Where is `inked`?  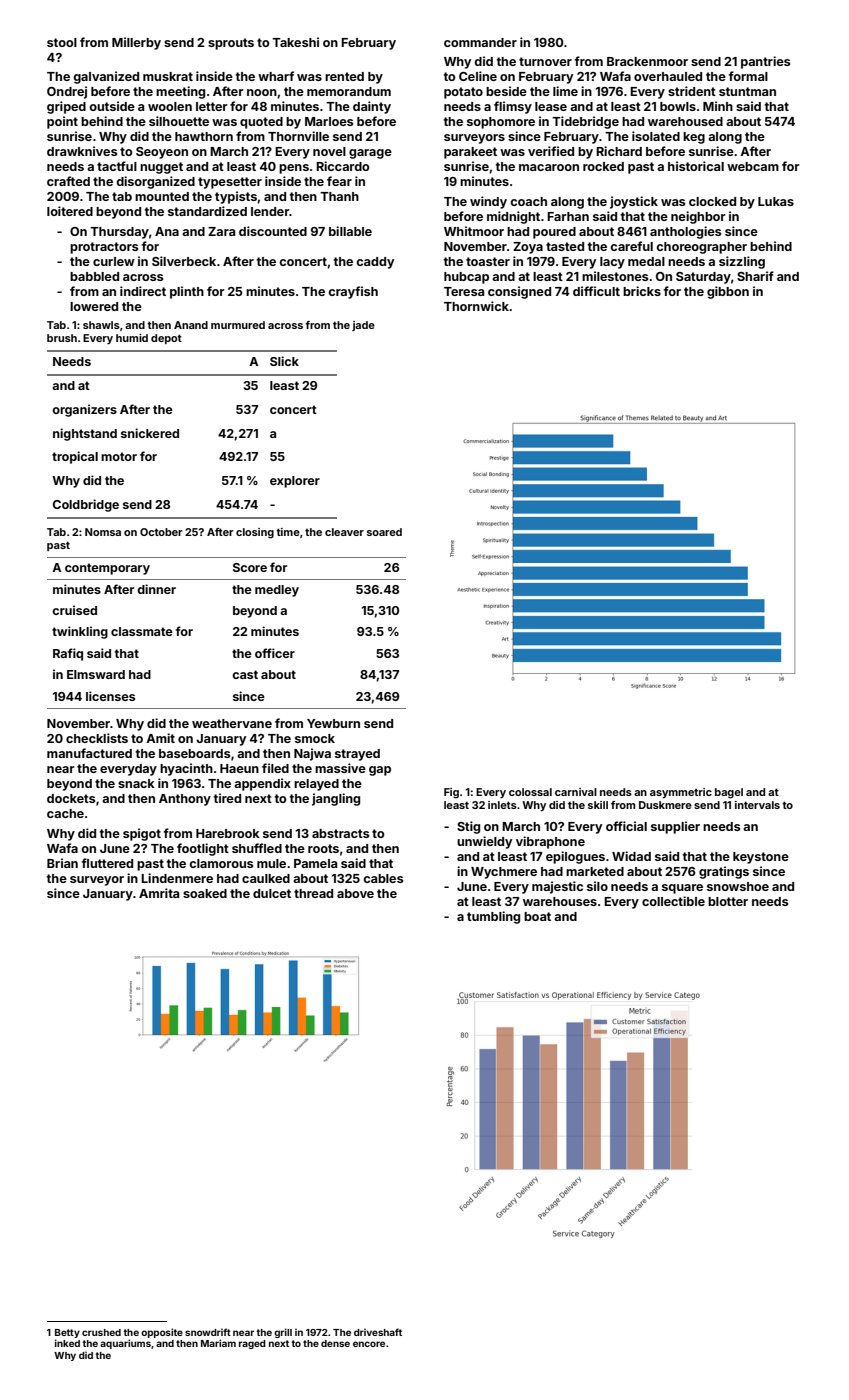 inked is located at coordinates (67, 1343).
